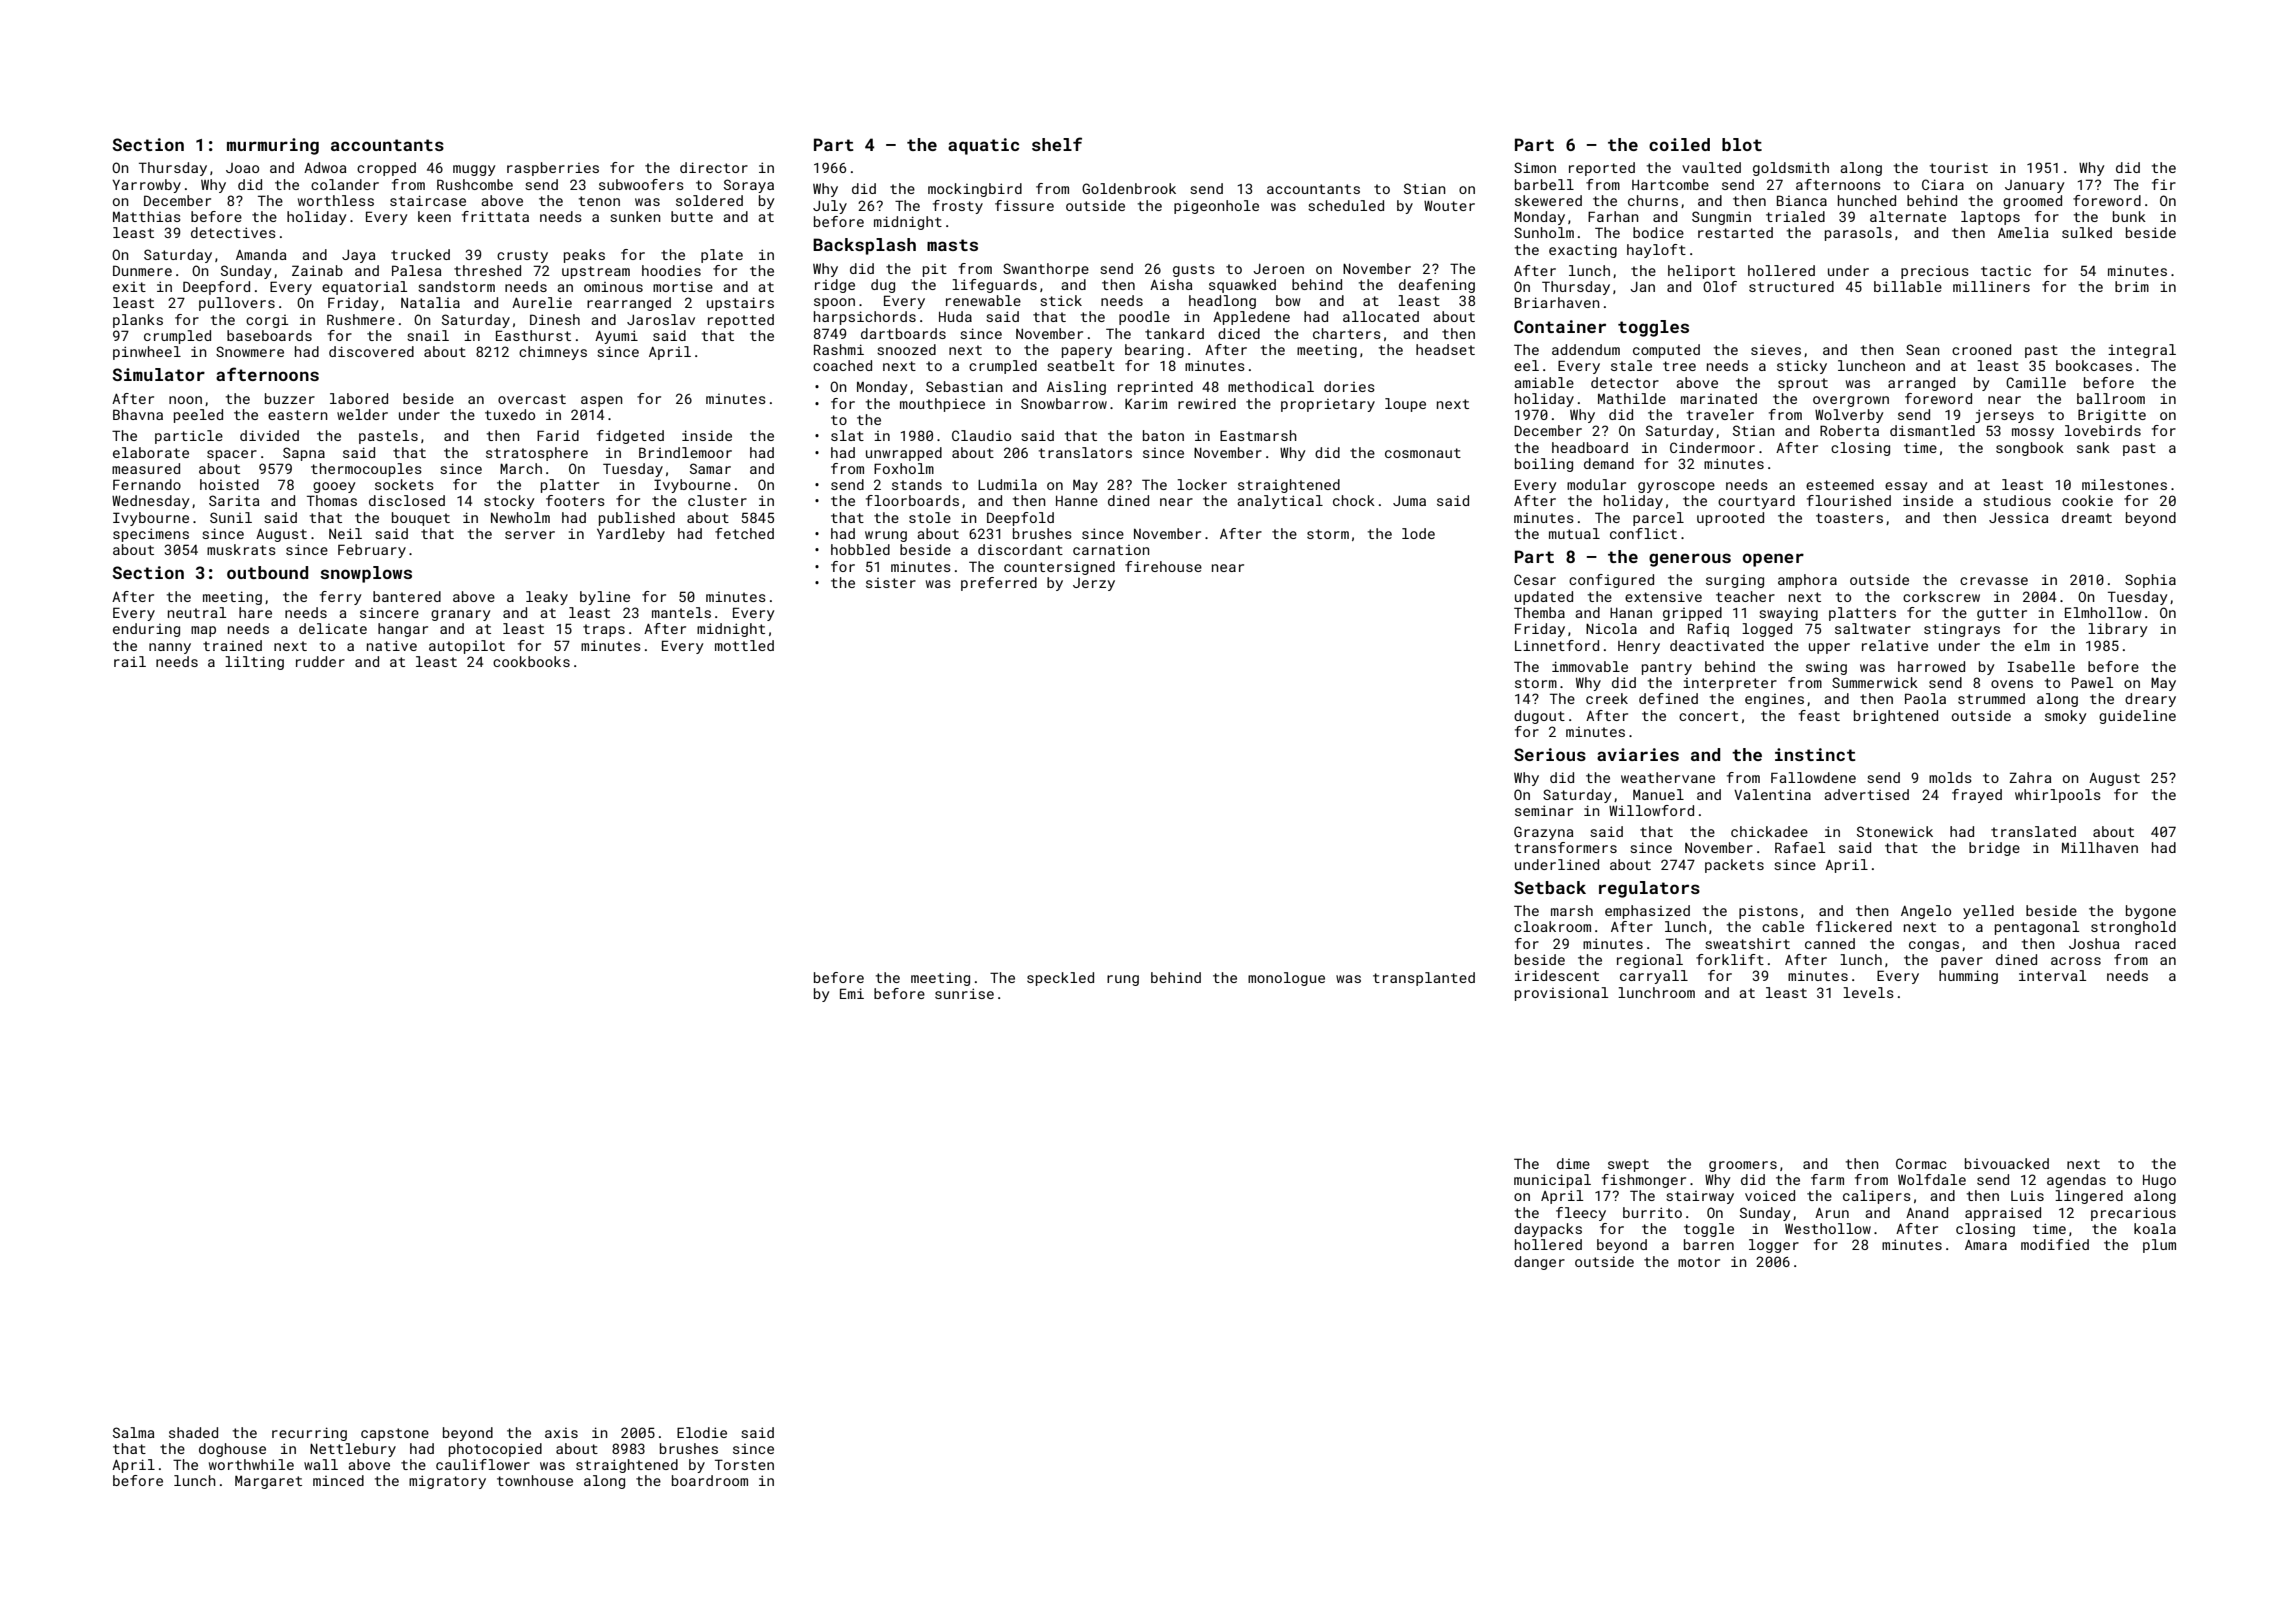 This screenshot has height=1618, width=2289. Describe the element at coordinates (2124, 484) in the screenshot. I see `milestones` at that location.
